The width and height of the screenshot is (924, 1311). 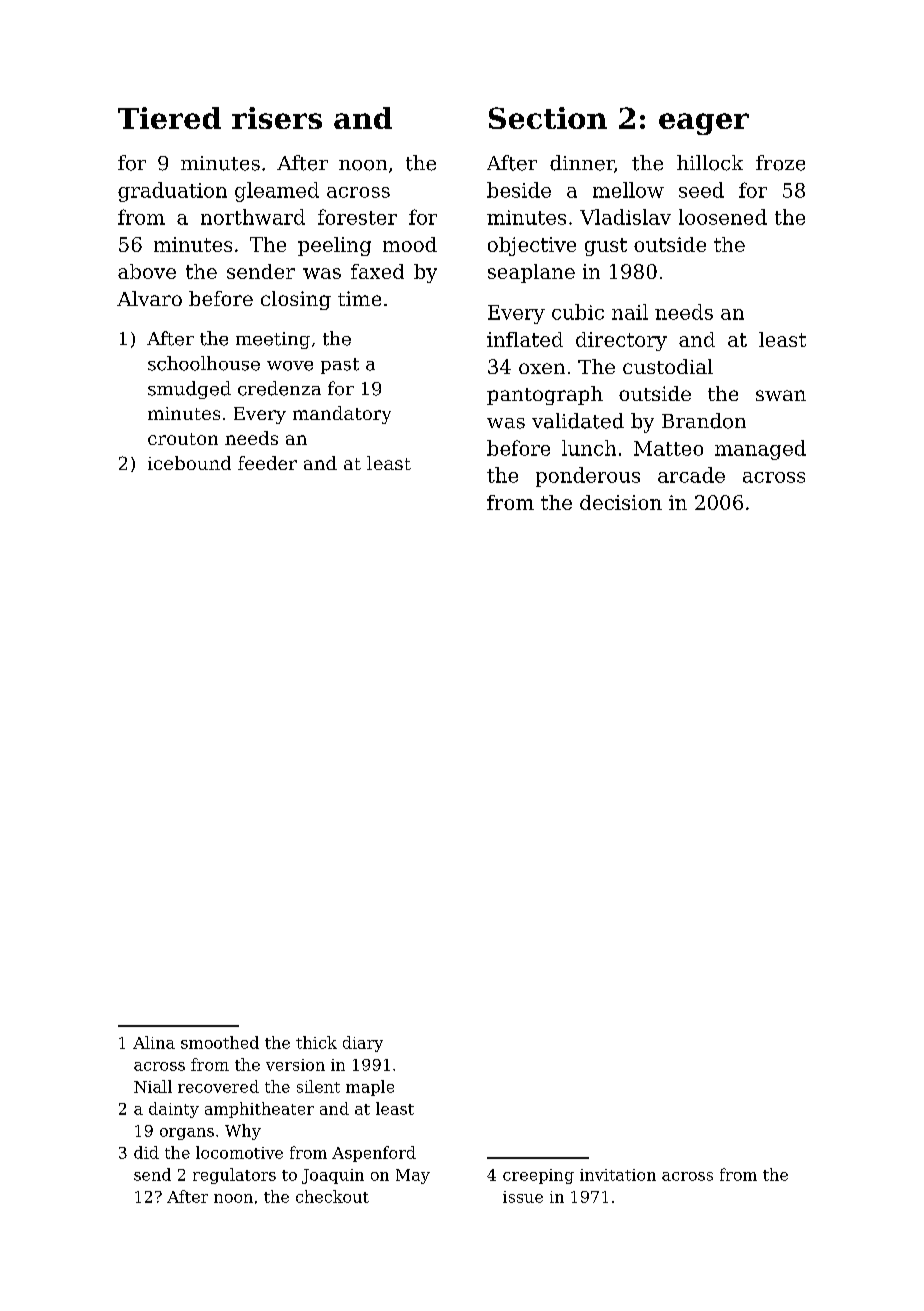 I want to click on did, so click(x=146, y=1152).
